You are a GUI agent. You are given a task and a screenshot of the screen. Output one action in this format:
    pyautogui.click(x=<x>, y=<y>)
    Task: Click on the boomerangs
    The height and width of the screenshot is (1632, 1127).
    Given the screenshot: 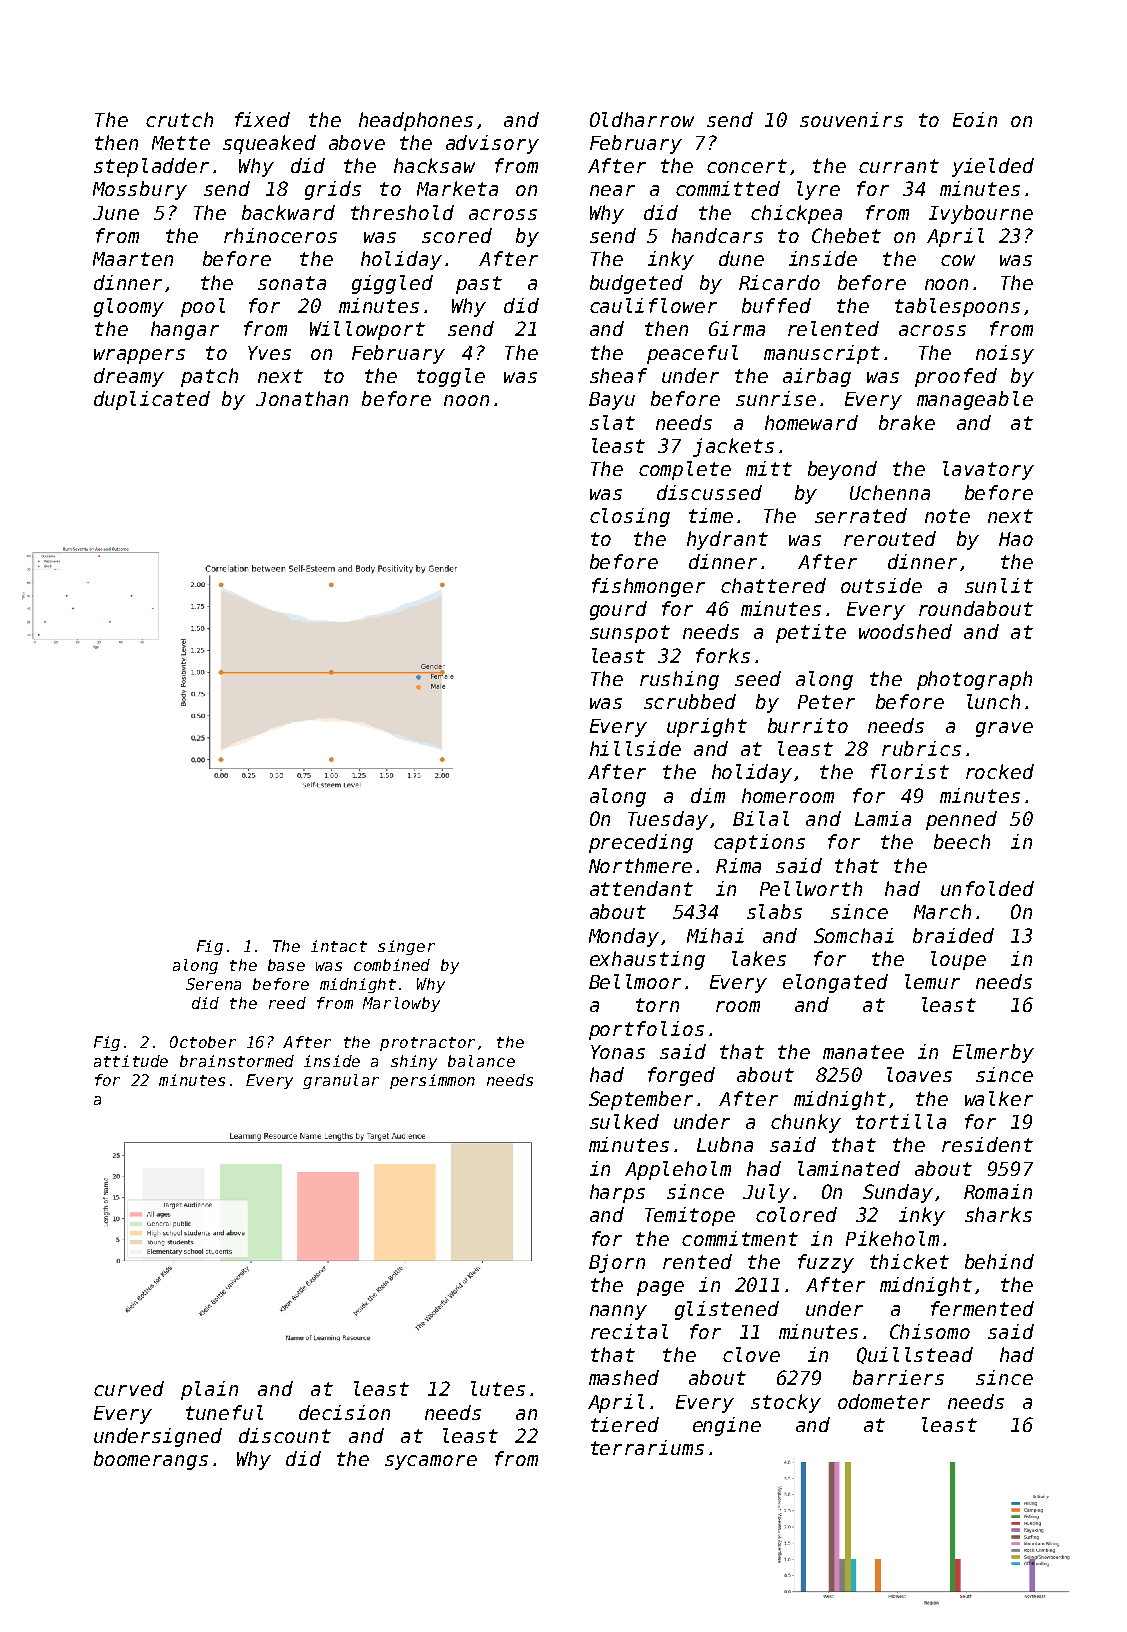 What is the action you would take?
    pyautogui.click(x=151, y=1460)
